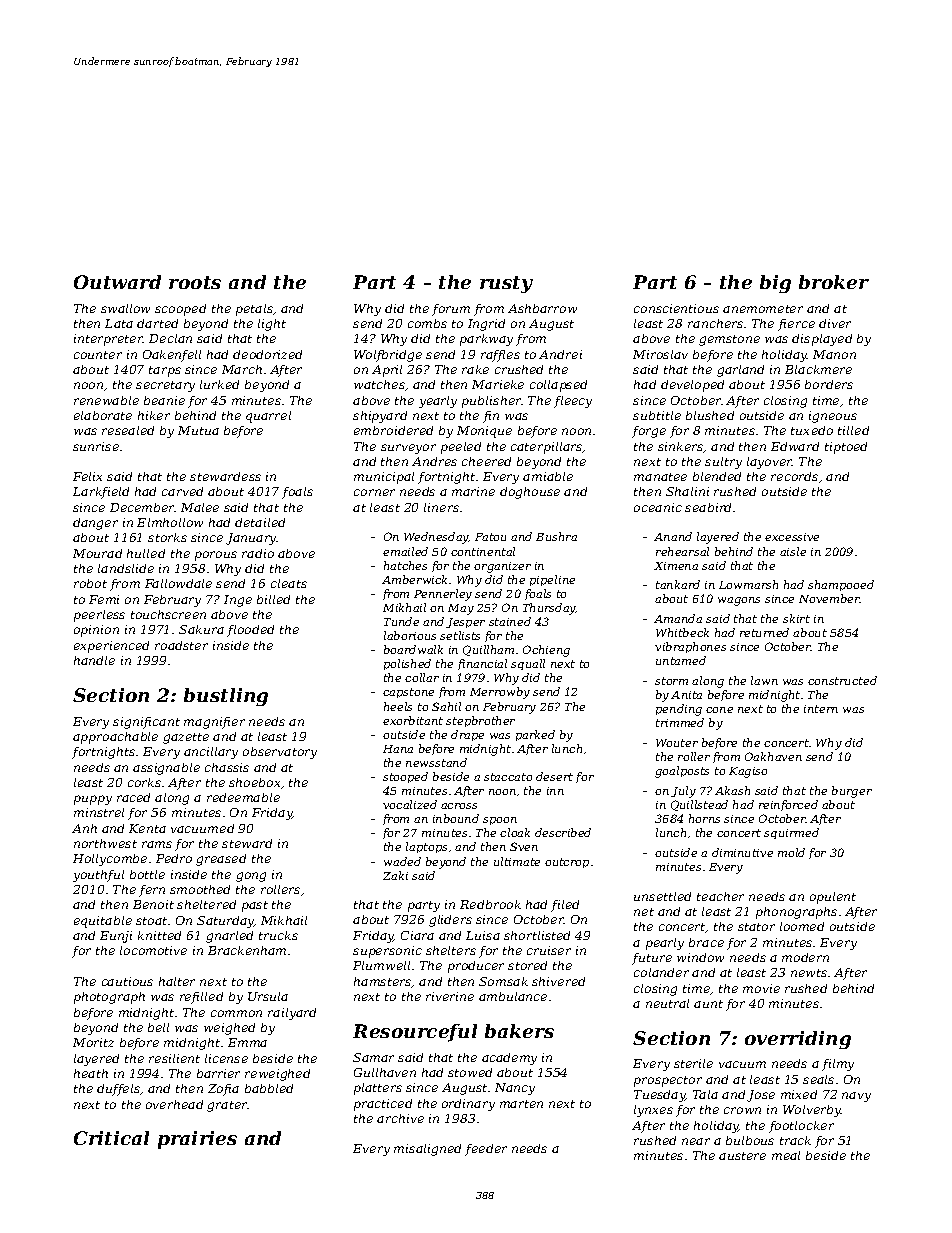 The image size is (952, 1233). What do you see at coordinates (834, 282) in the screenshot?
I see `broker` at bounding box center [834, 282].
